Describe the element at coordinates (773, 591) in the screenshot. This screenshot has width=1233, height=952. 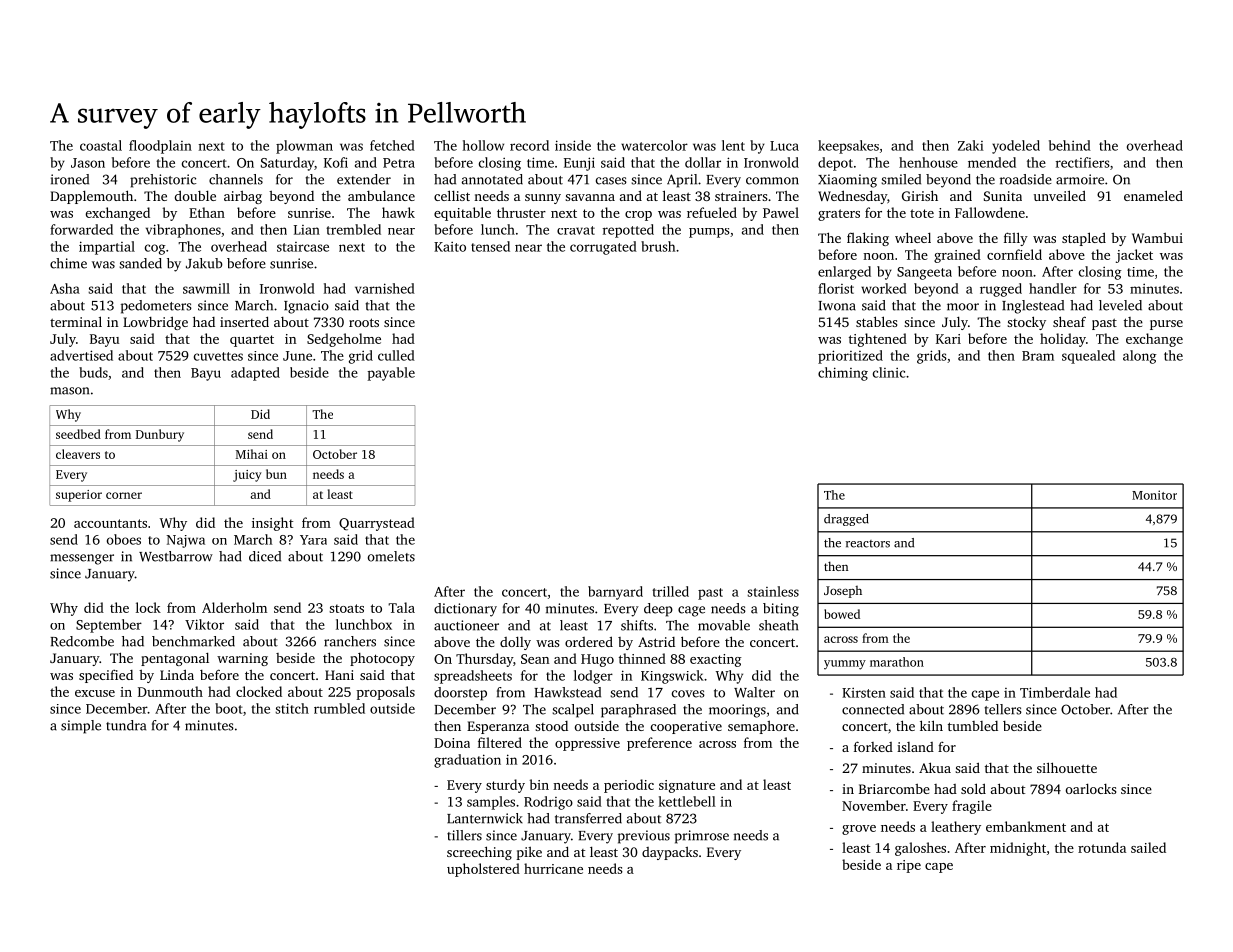
I see `stainless` at that location.
